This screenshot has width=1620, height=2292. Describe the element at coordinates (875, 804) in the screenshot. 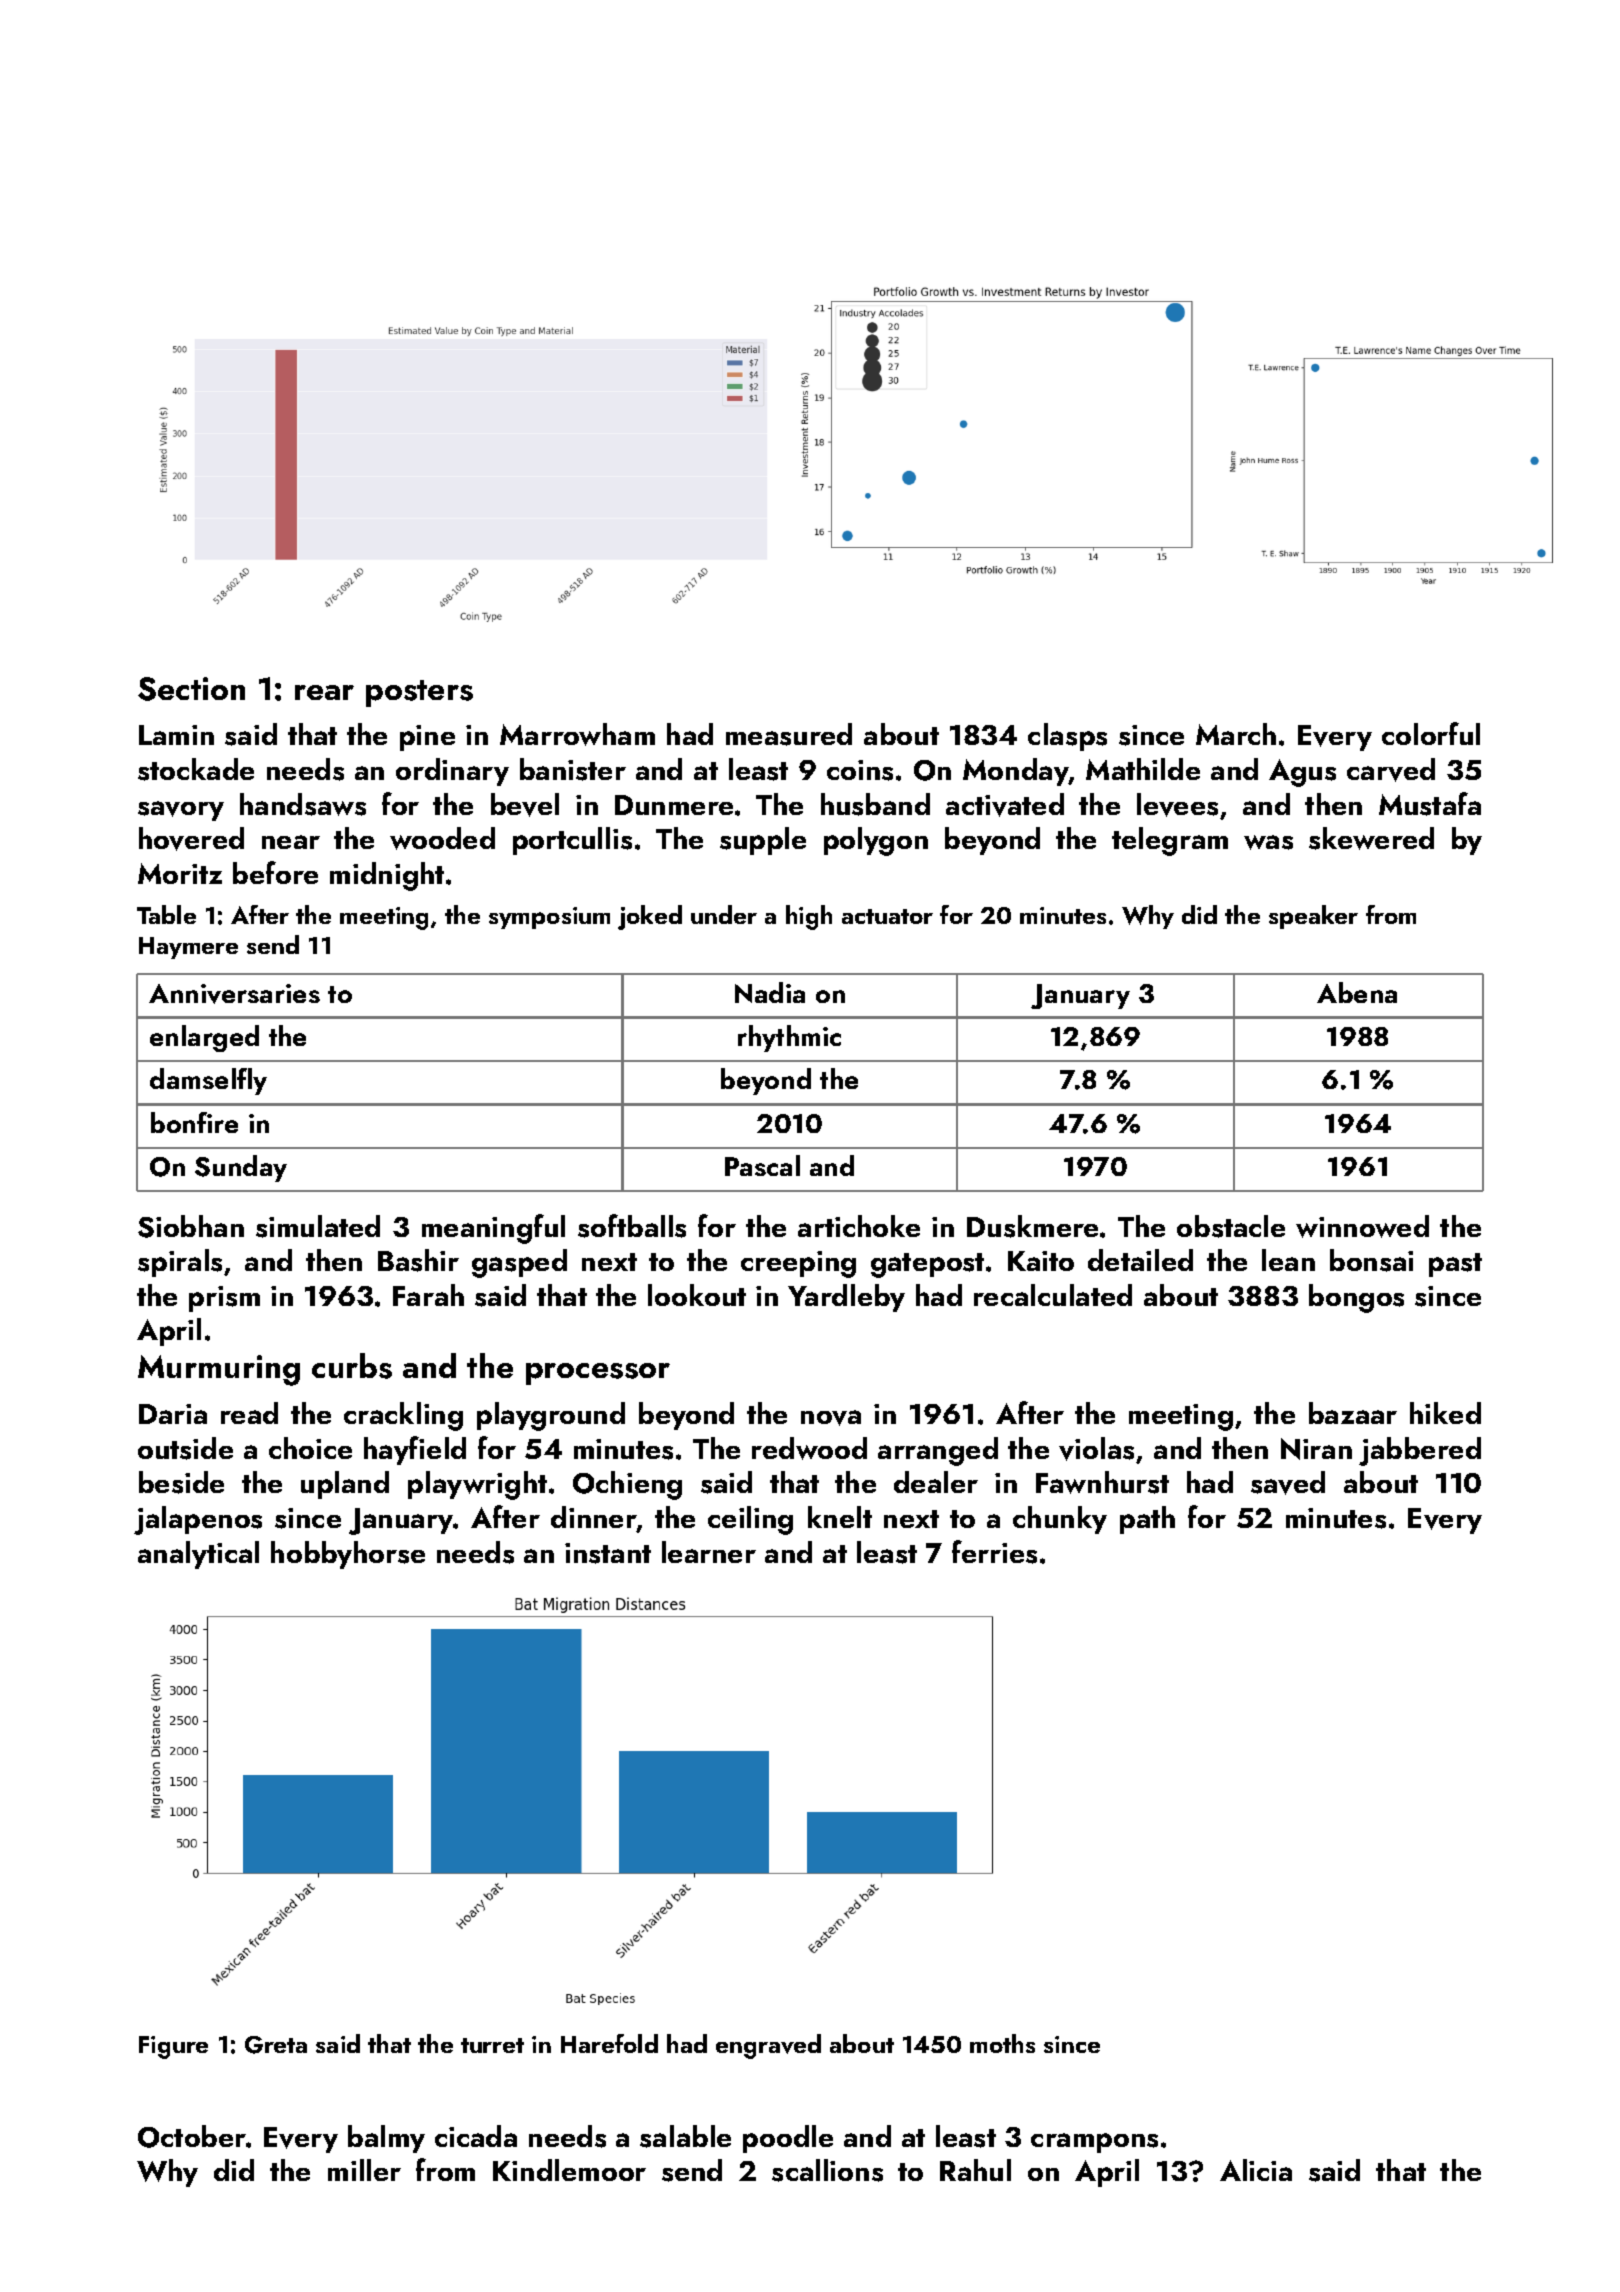

I see `husband` at that location.
